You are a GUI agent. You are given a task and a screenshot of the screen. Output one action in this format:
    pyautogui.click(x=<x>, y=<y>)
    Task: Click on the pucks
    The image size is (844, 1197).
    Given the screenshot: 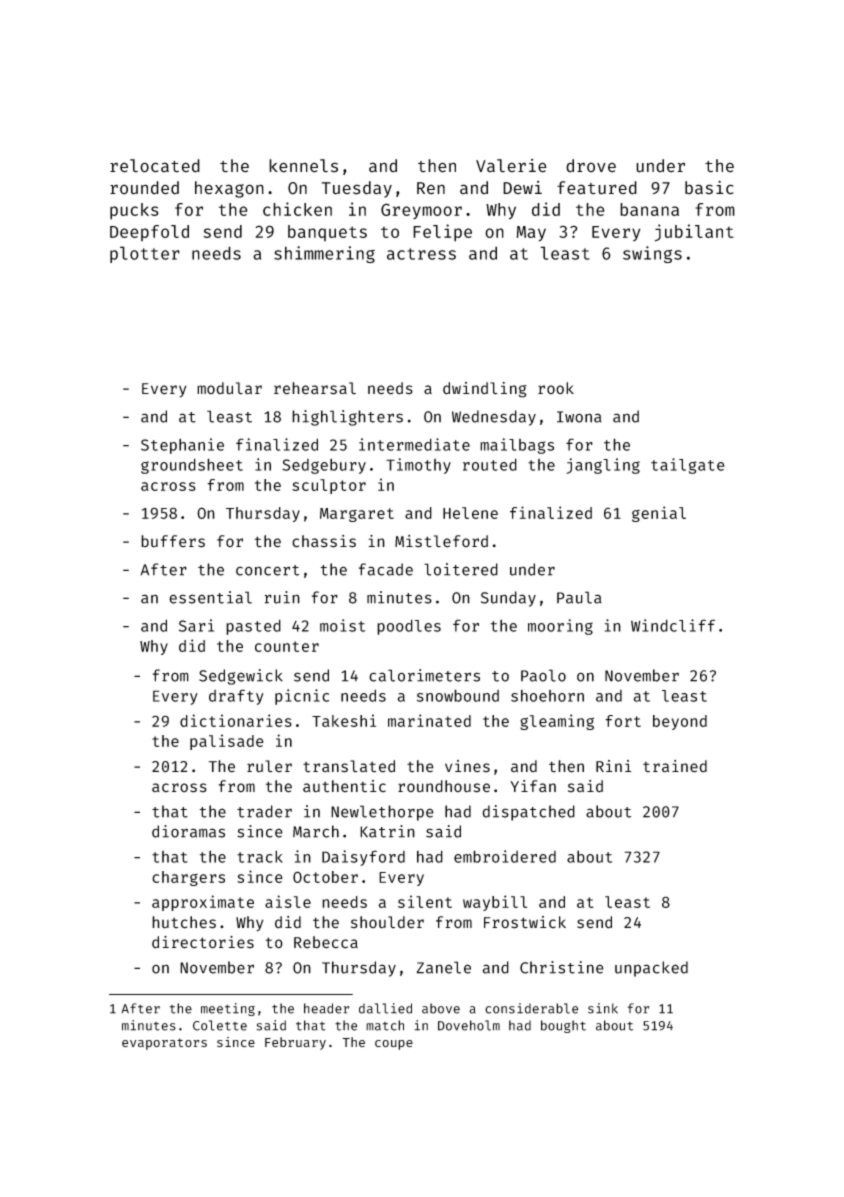 What is the action you would take?
    pyautogui.click(x=134, y=211)
